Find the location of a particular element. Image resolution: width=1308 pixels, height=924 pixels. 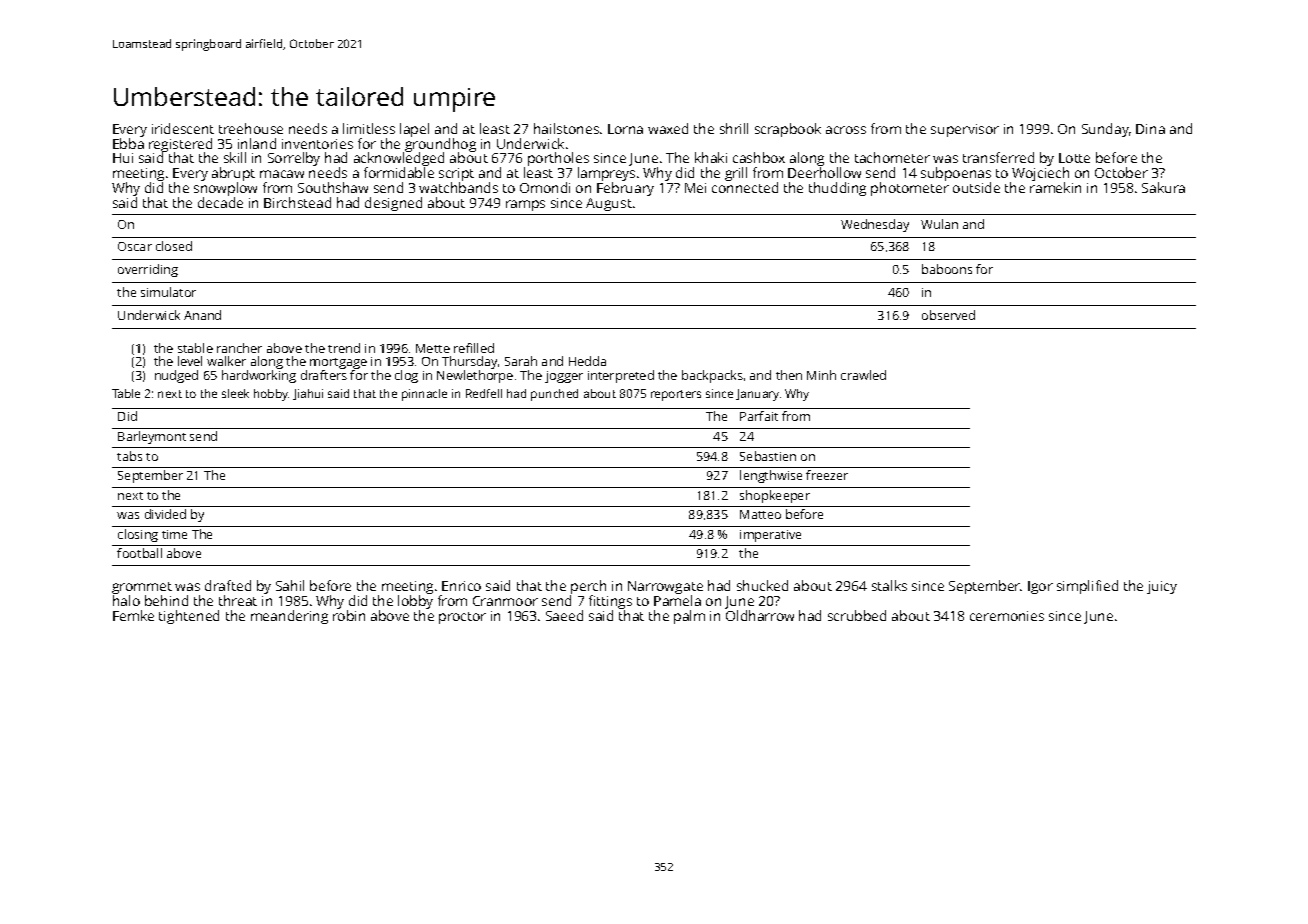

scrapbook is located at coordinates (788, 130).
